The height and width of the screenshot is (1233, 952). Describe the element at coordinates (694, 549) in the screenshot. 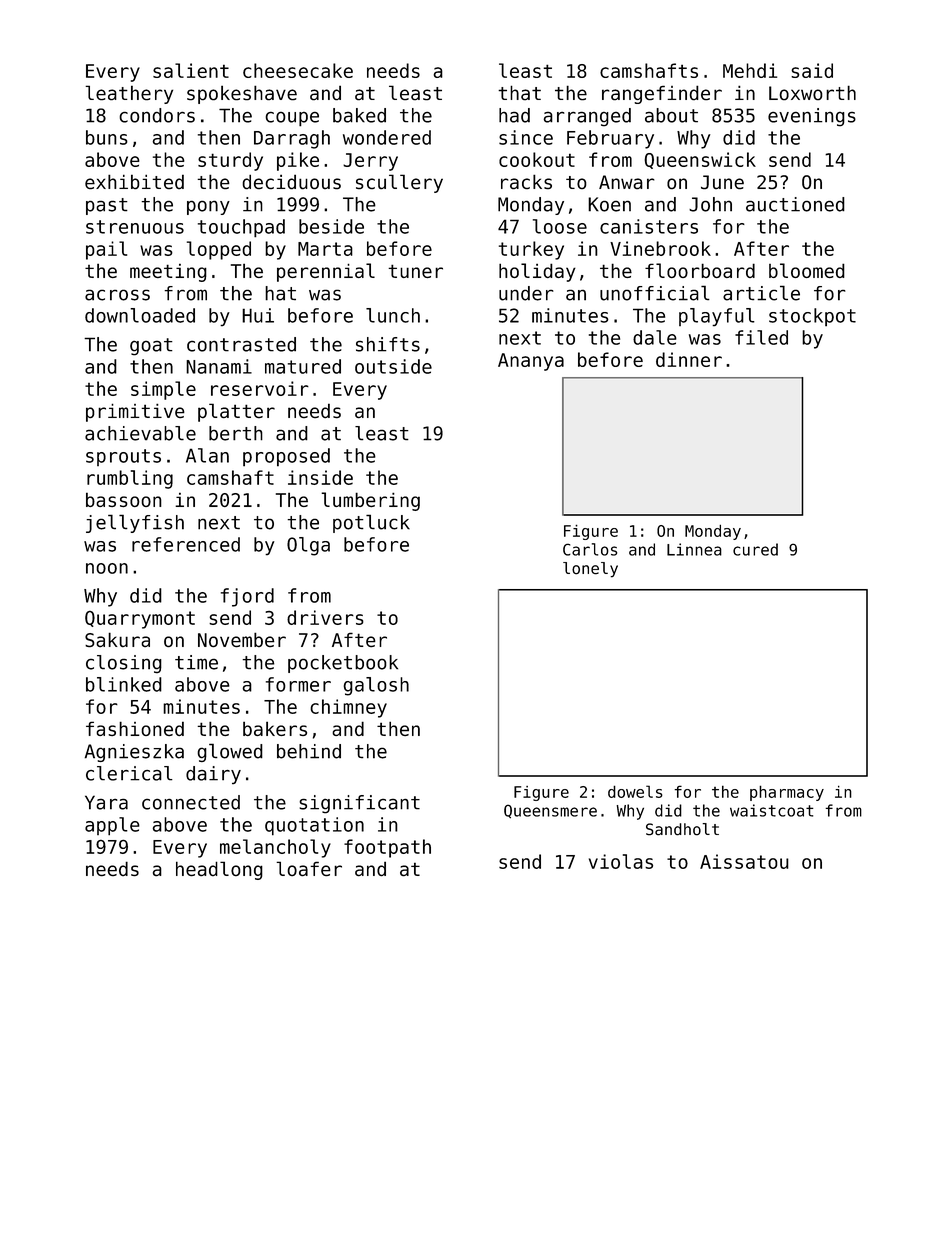

I see `Linnea` at that location.
